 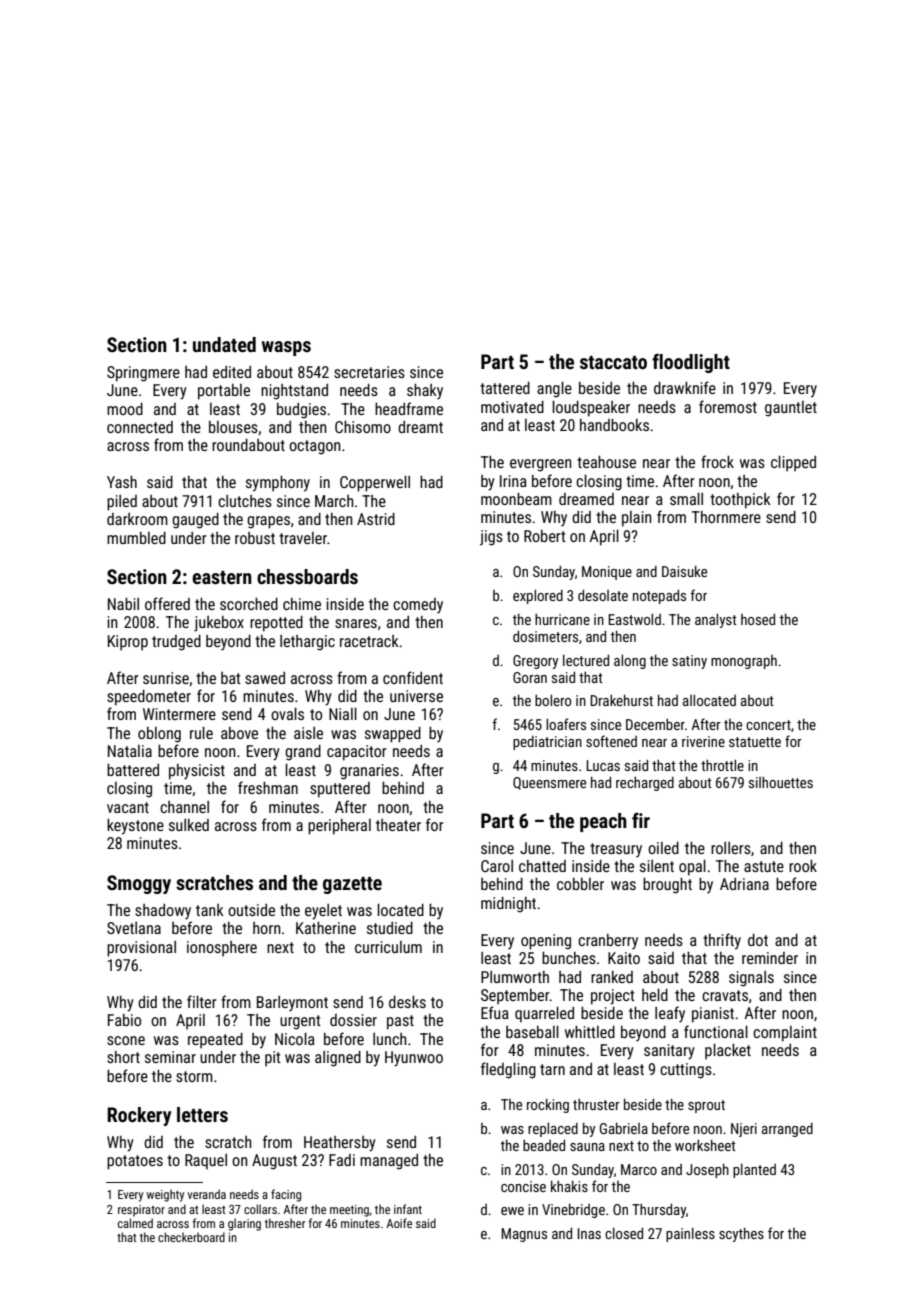 What do you see at coordinates (548, 1106) in the page?
I see `rocking` at bounding box center [548, 1106].
